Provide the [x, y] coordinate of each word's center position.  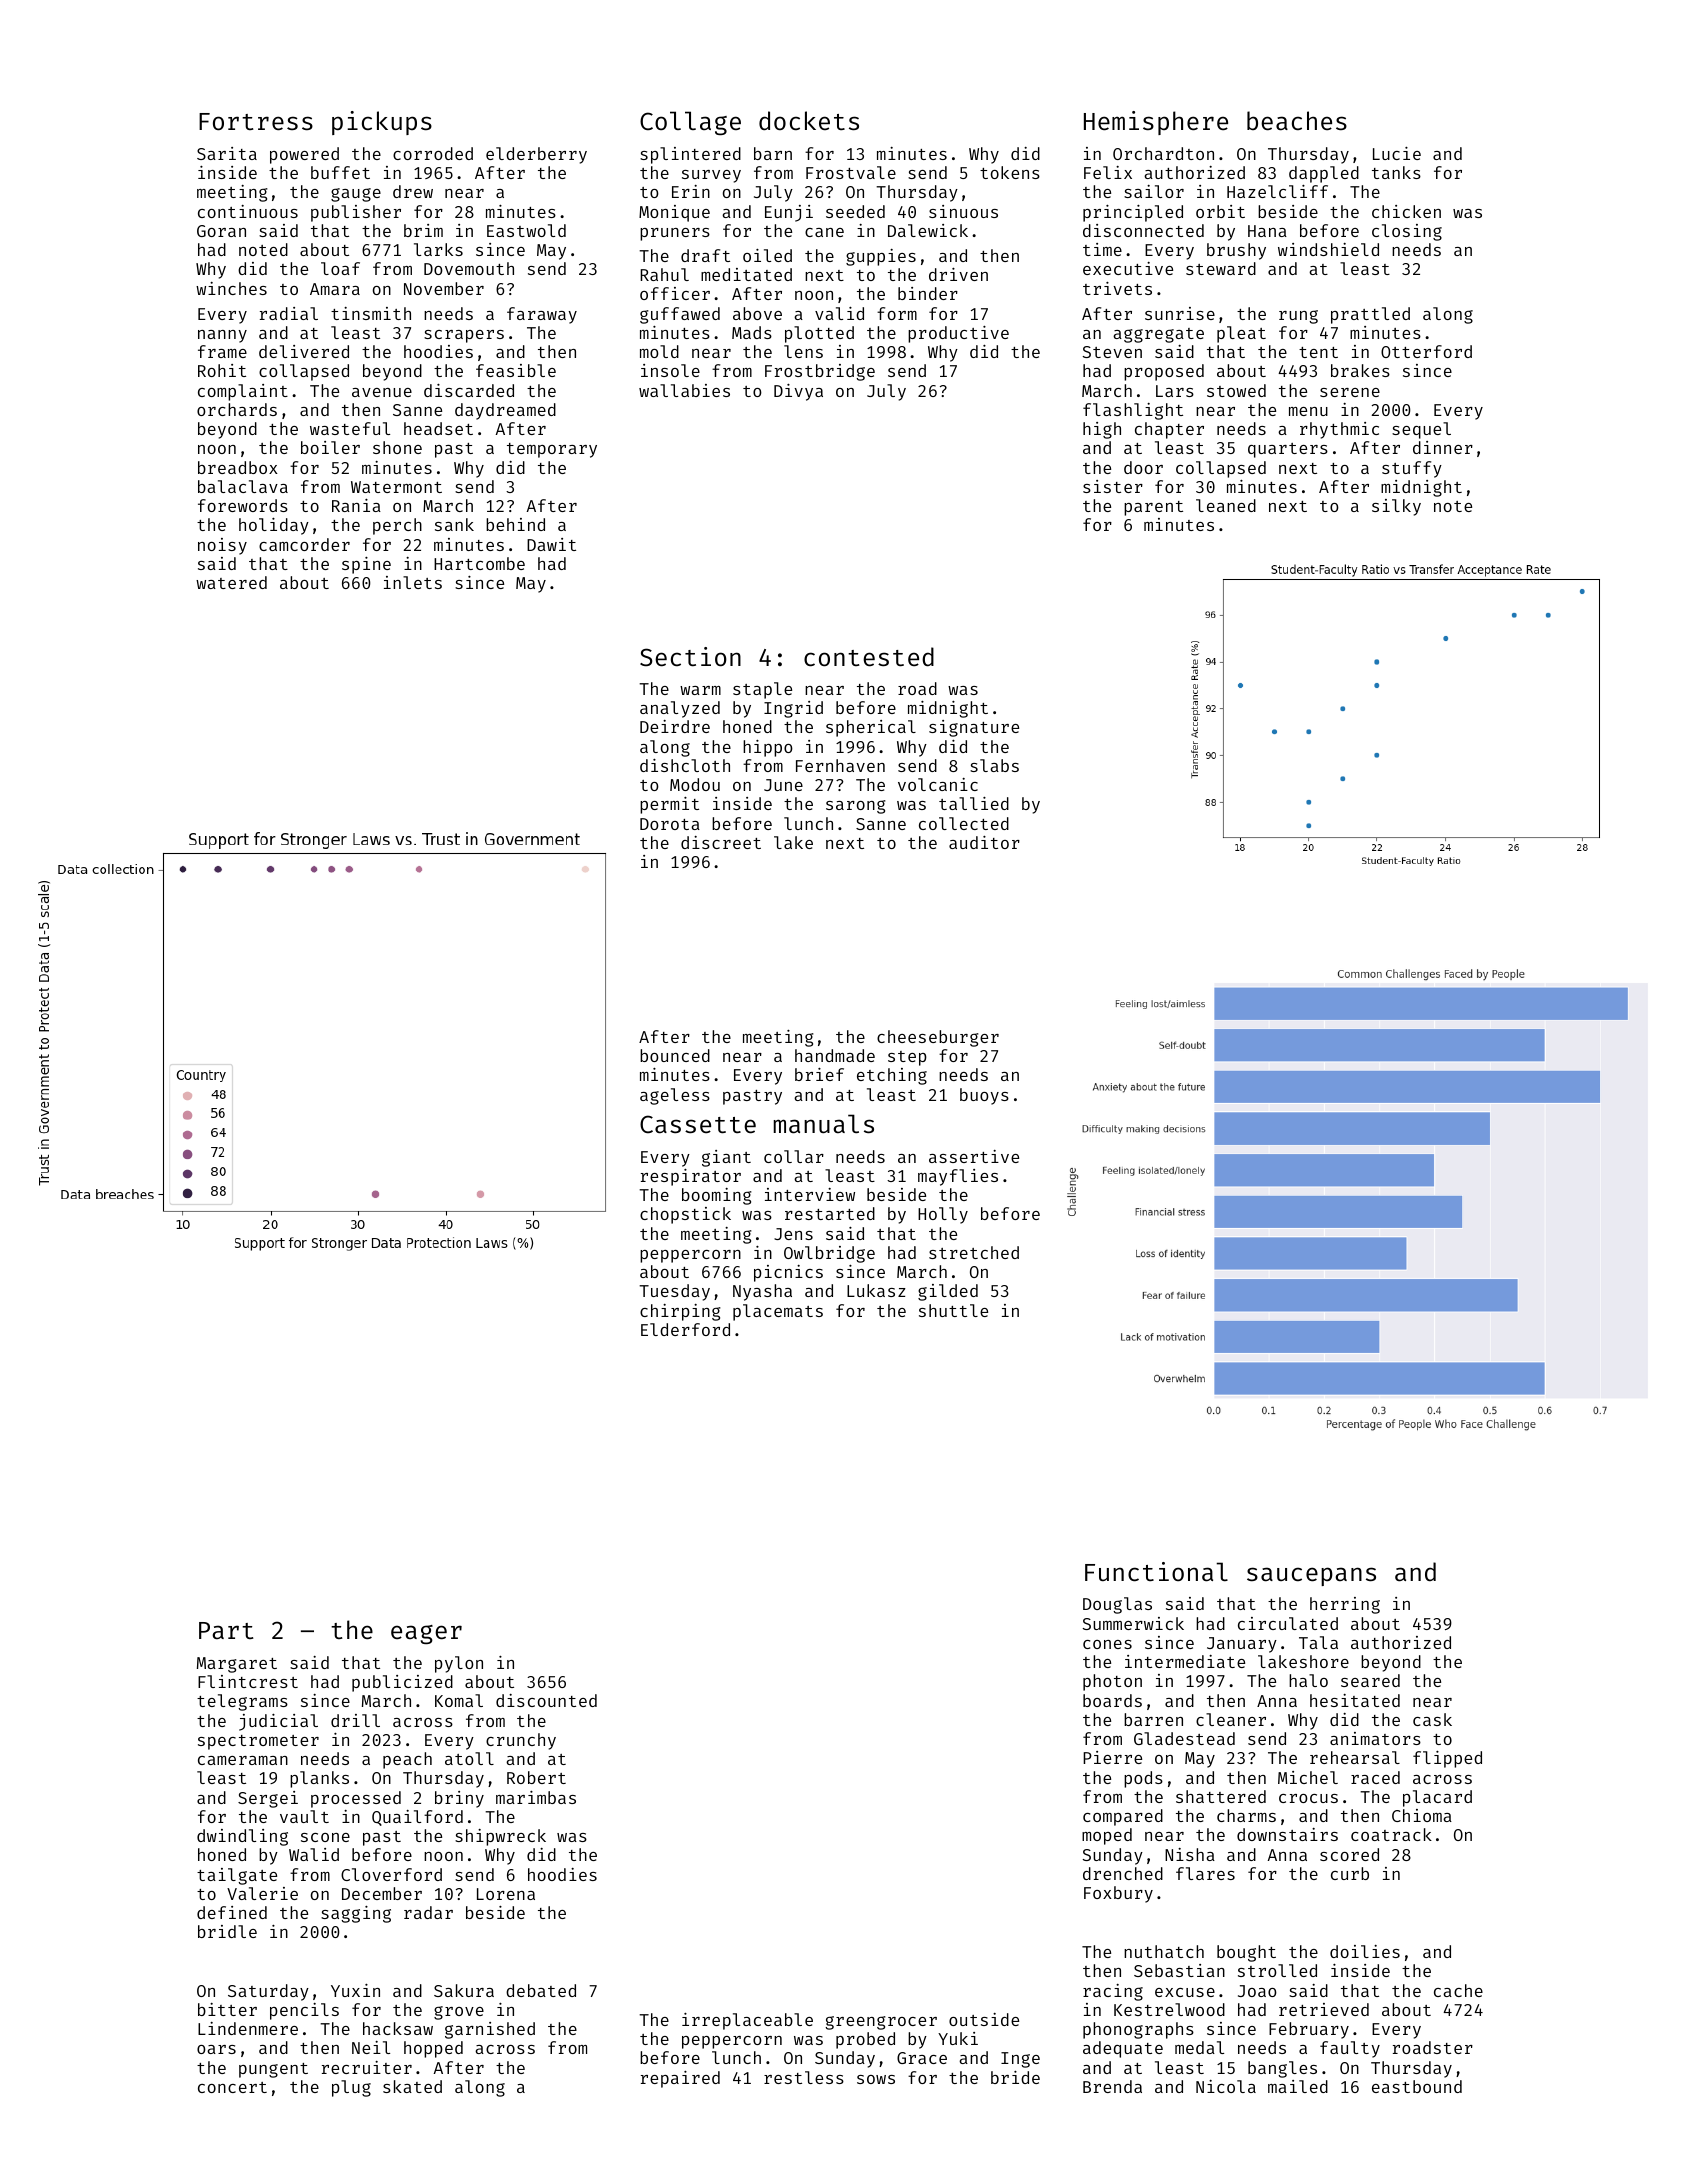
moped [1107, 1836]
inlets [413, 582]
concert [232, 2087]
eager [426, 1634]
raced [1375, 1777]
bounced [675, 1055]
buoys [984, 1096]
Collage [690, 123]
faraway [542, 315]
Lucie [1397, 153]
